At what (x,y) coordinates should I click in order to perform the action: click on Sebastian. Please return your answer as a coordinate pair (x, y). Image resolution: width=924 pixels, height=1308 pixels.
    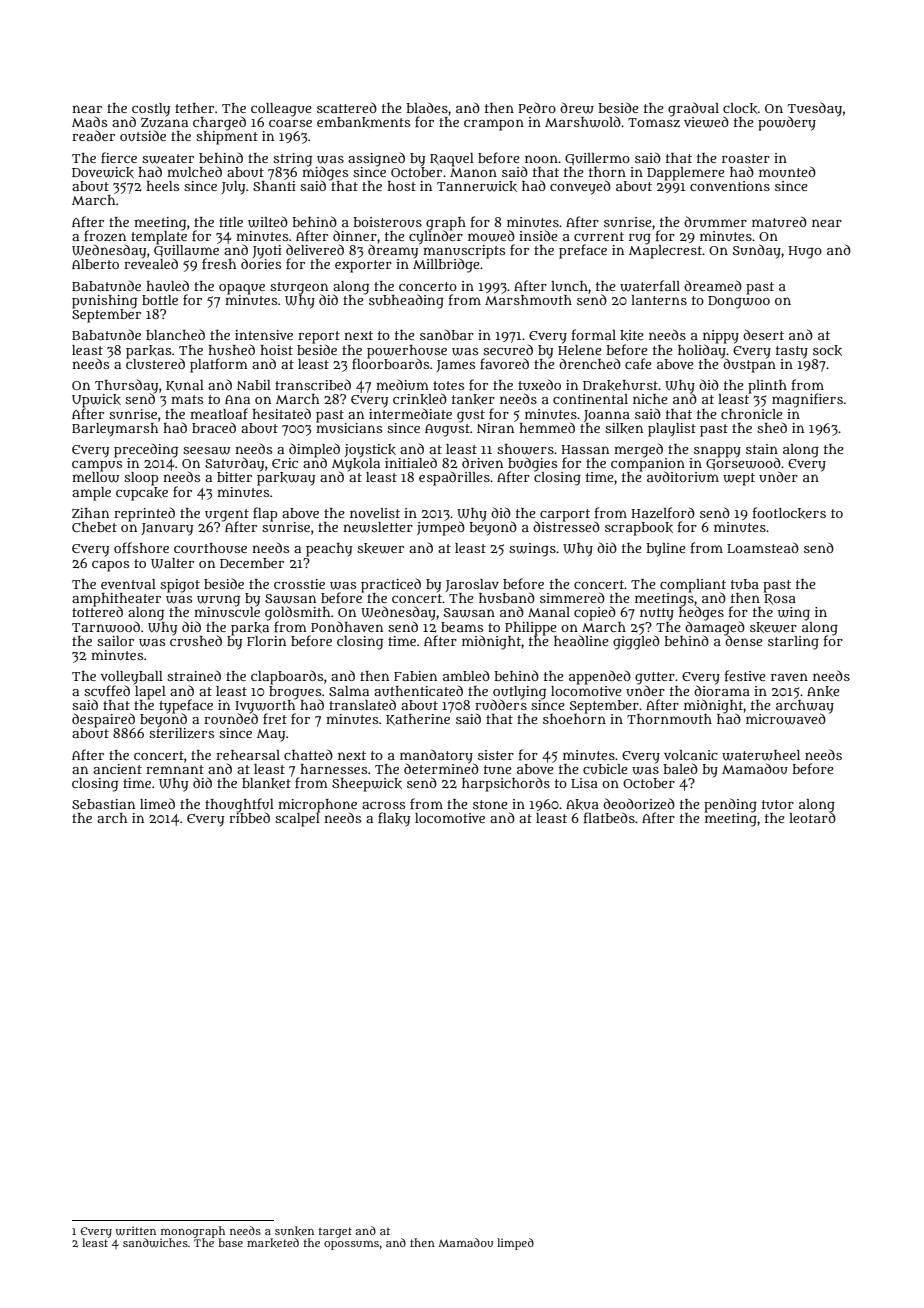
    Looking at the image, I should click on (103, 804).
